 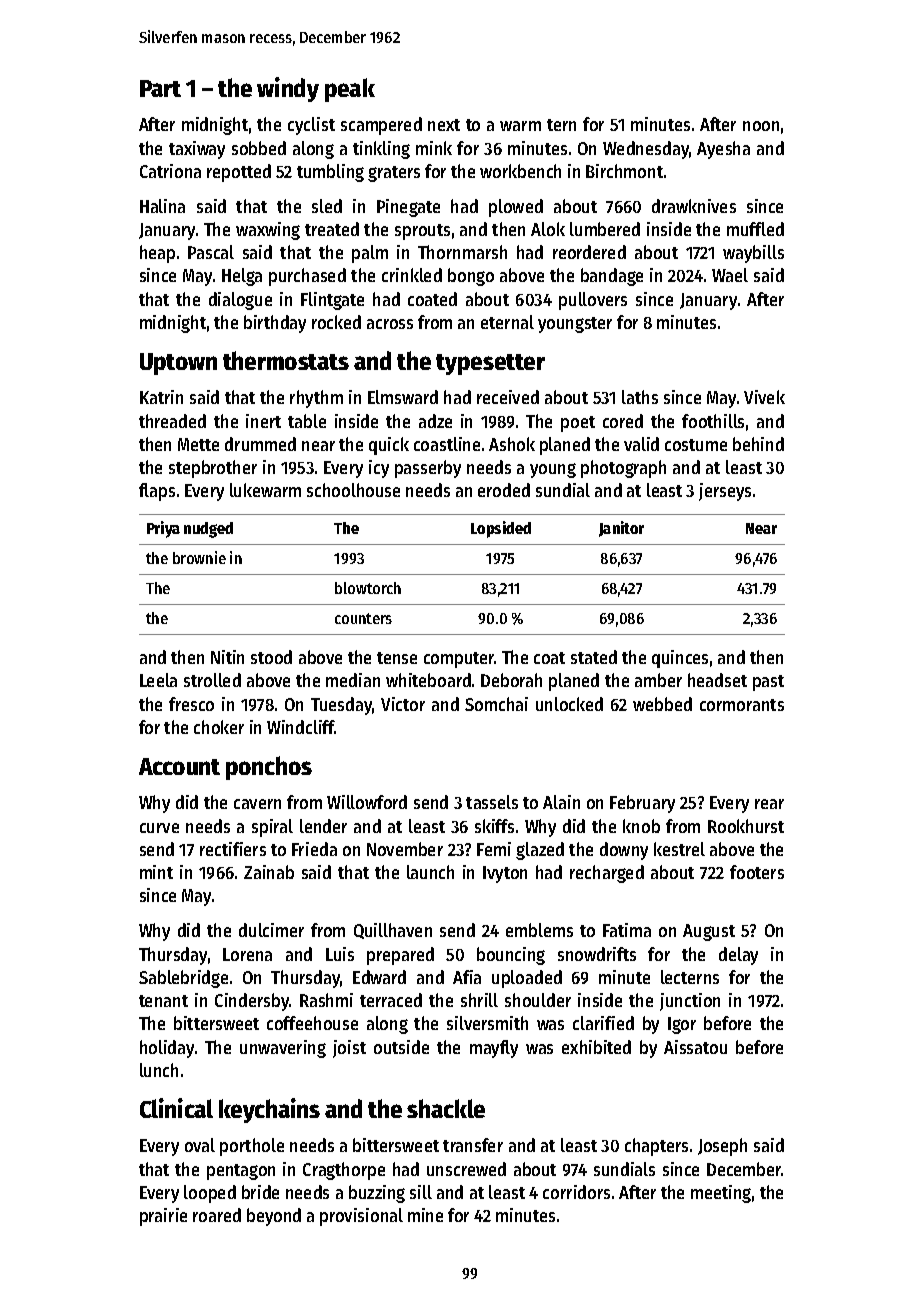 What do you see at coordinates (288, 89) in the page?
I see `windy` at bounding box center [288, 89].
